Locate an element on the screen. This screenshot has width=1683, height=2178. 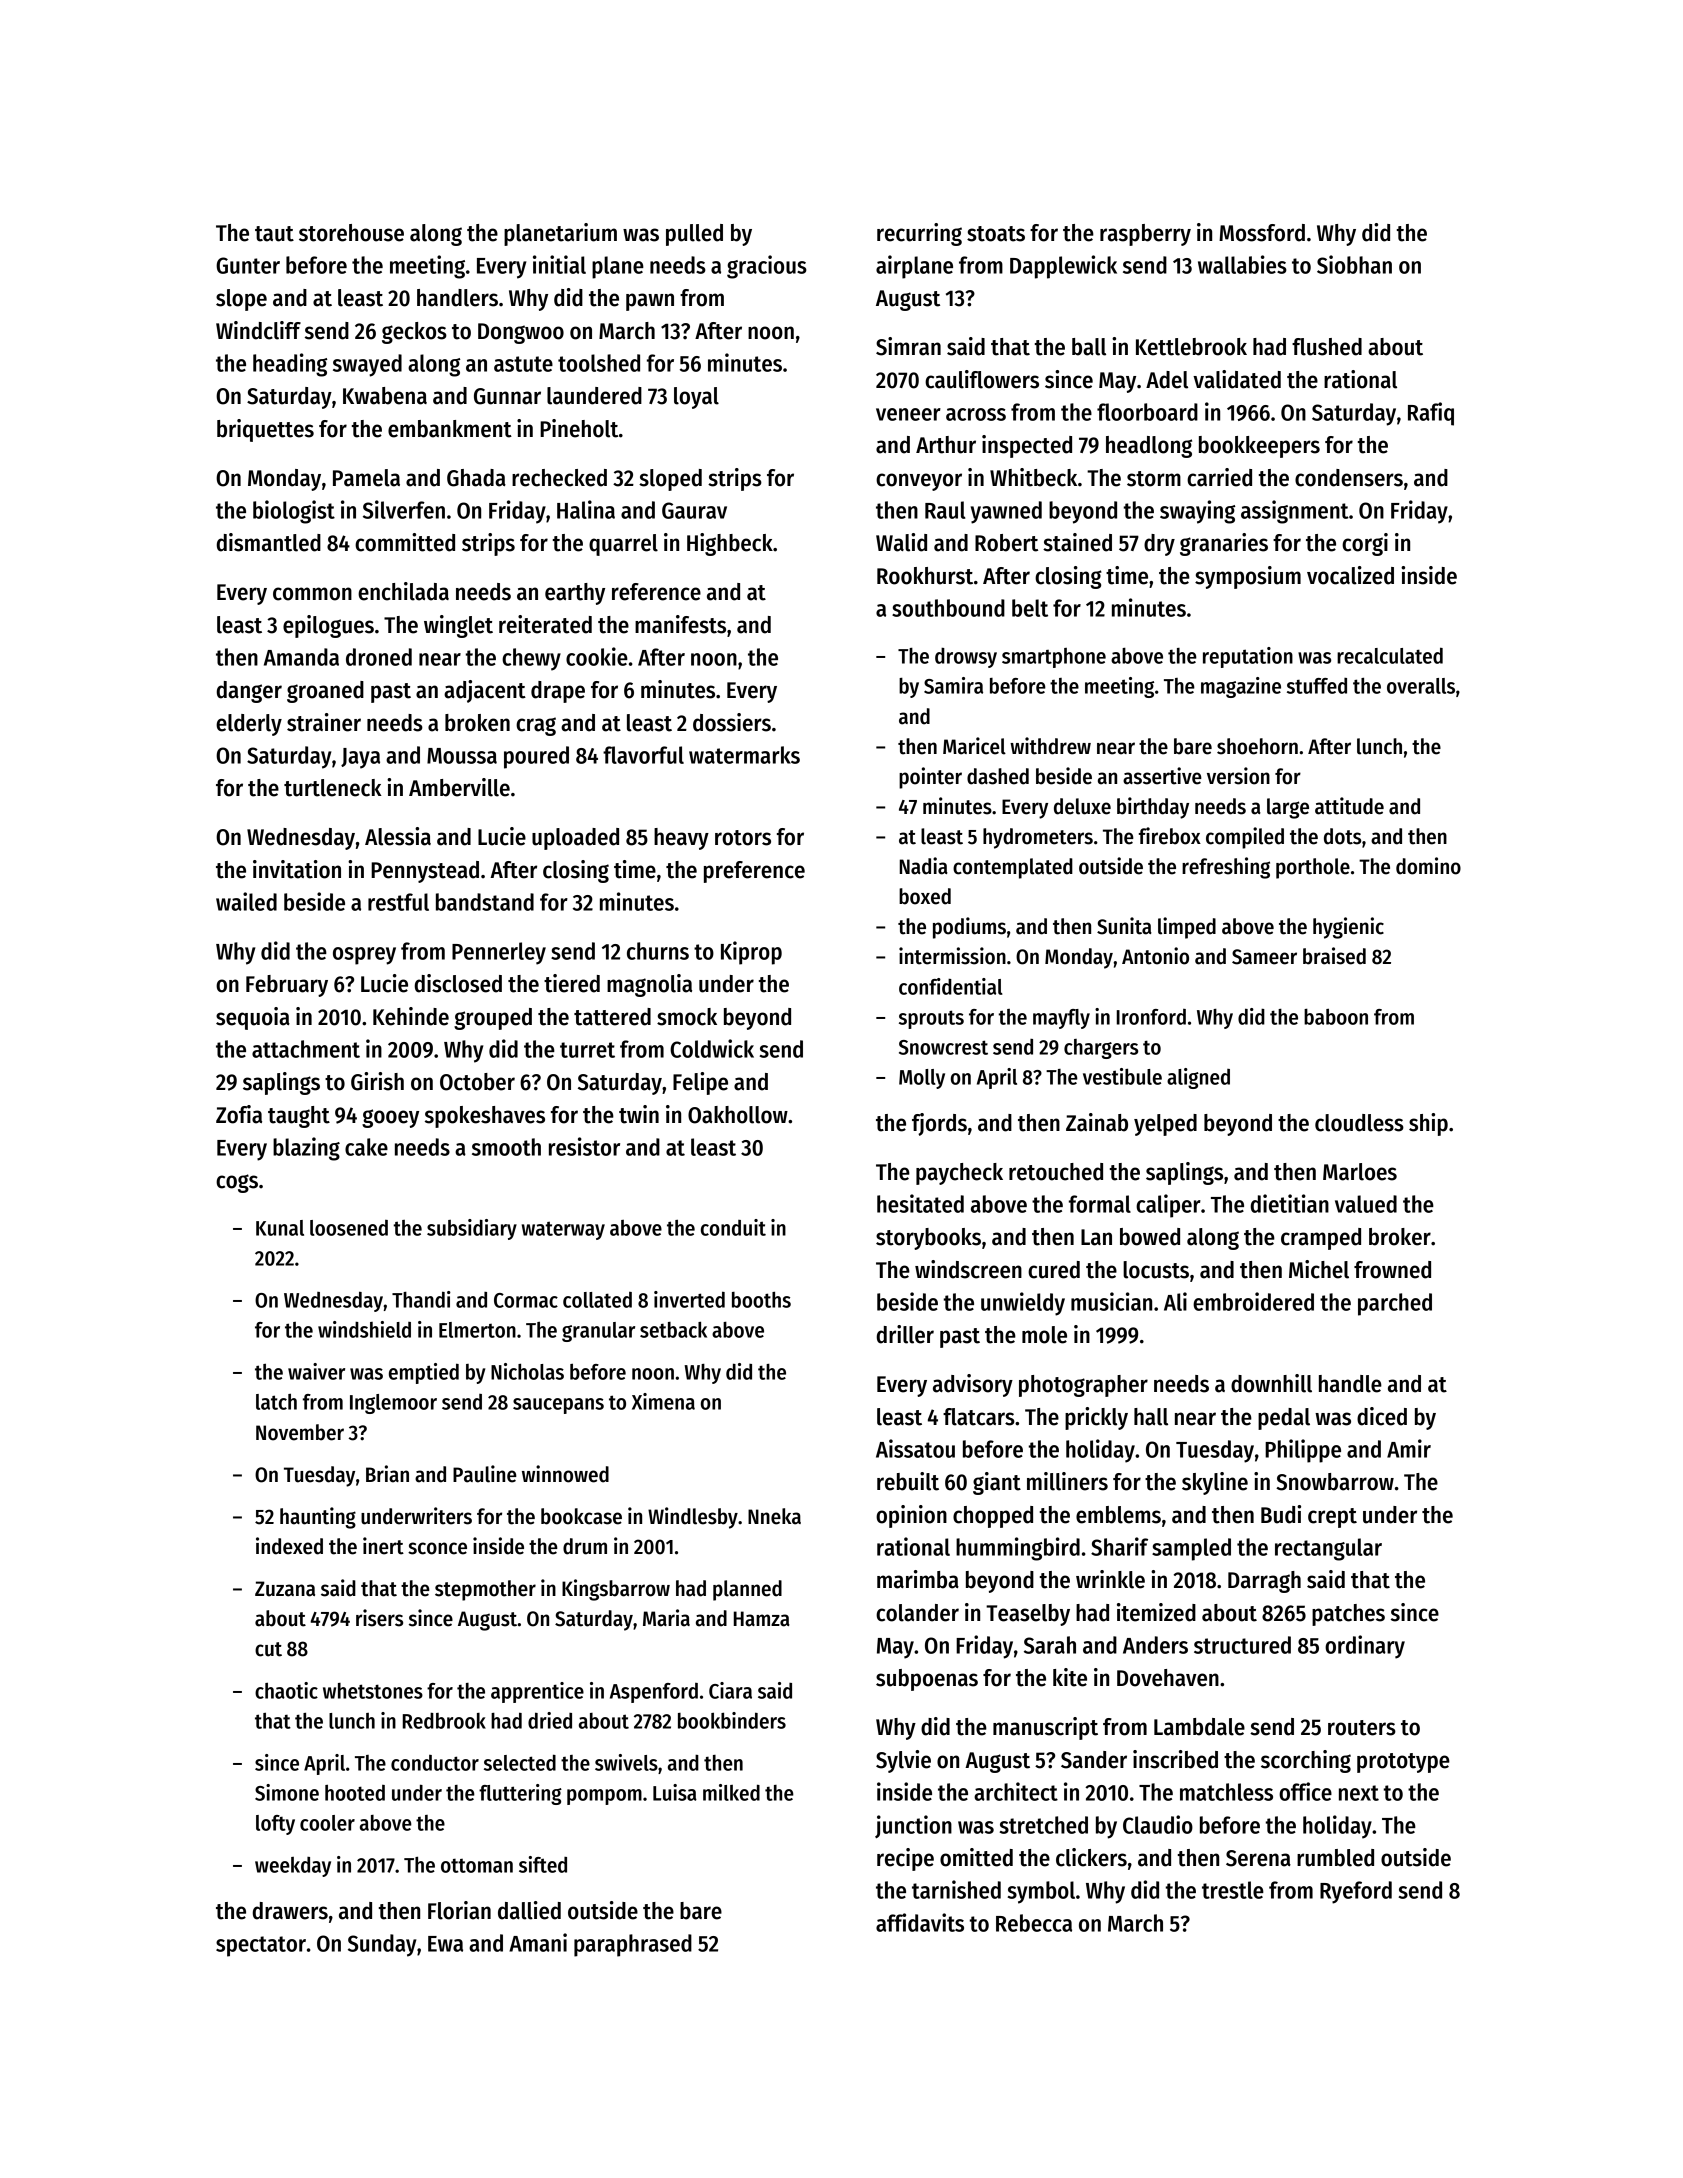
Pamela is located at coordinates (366, 478).
